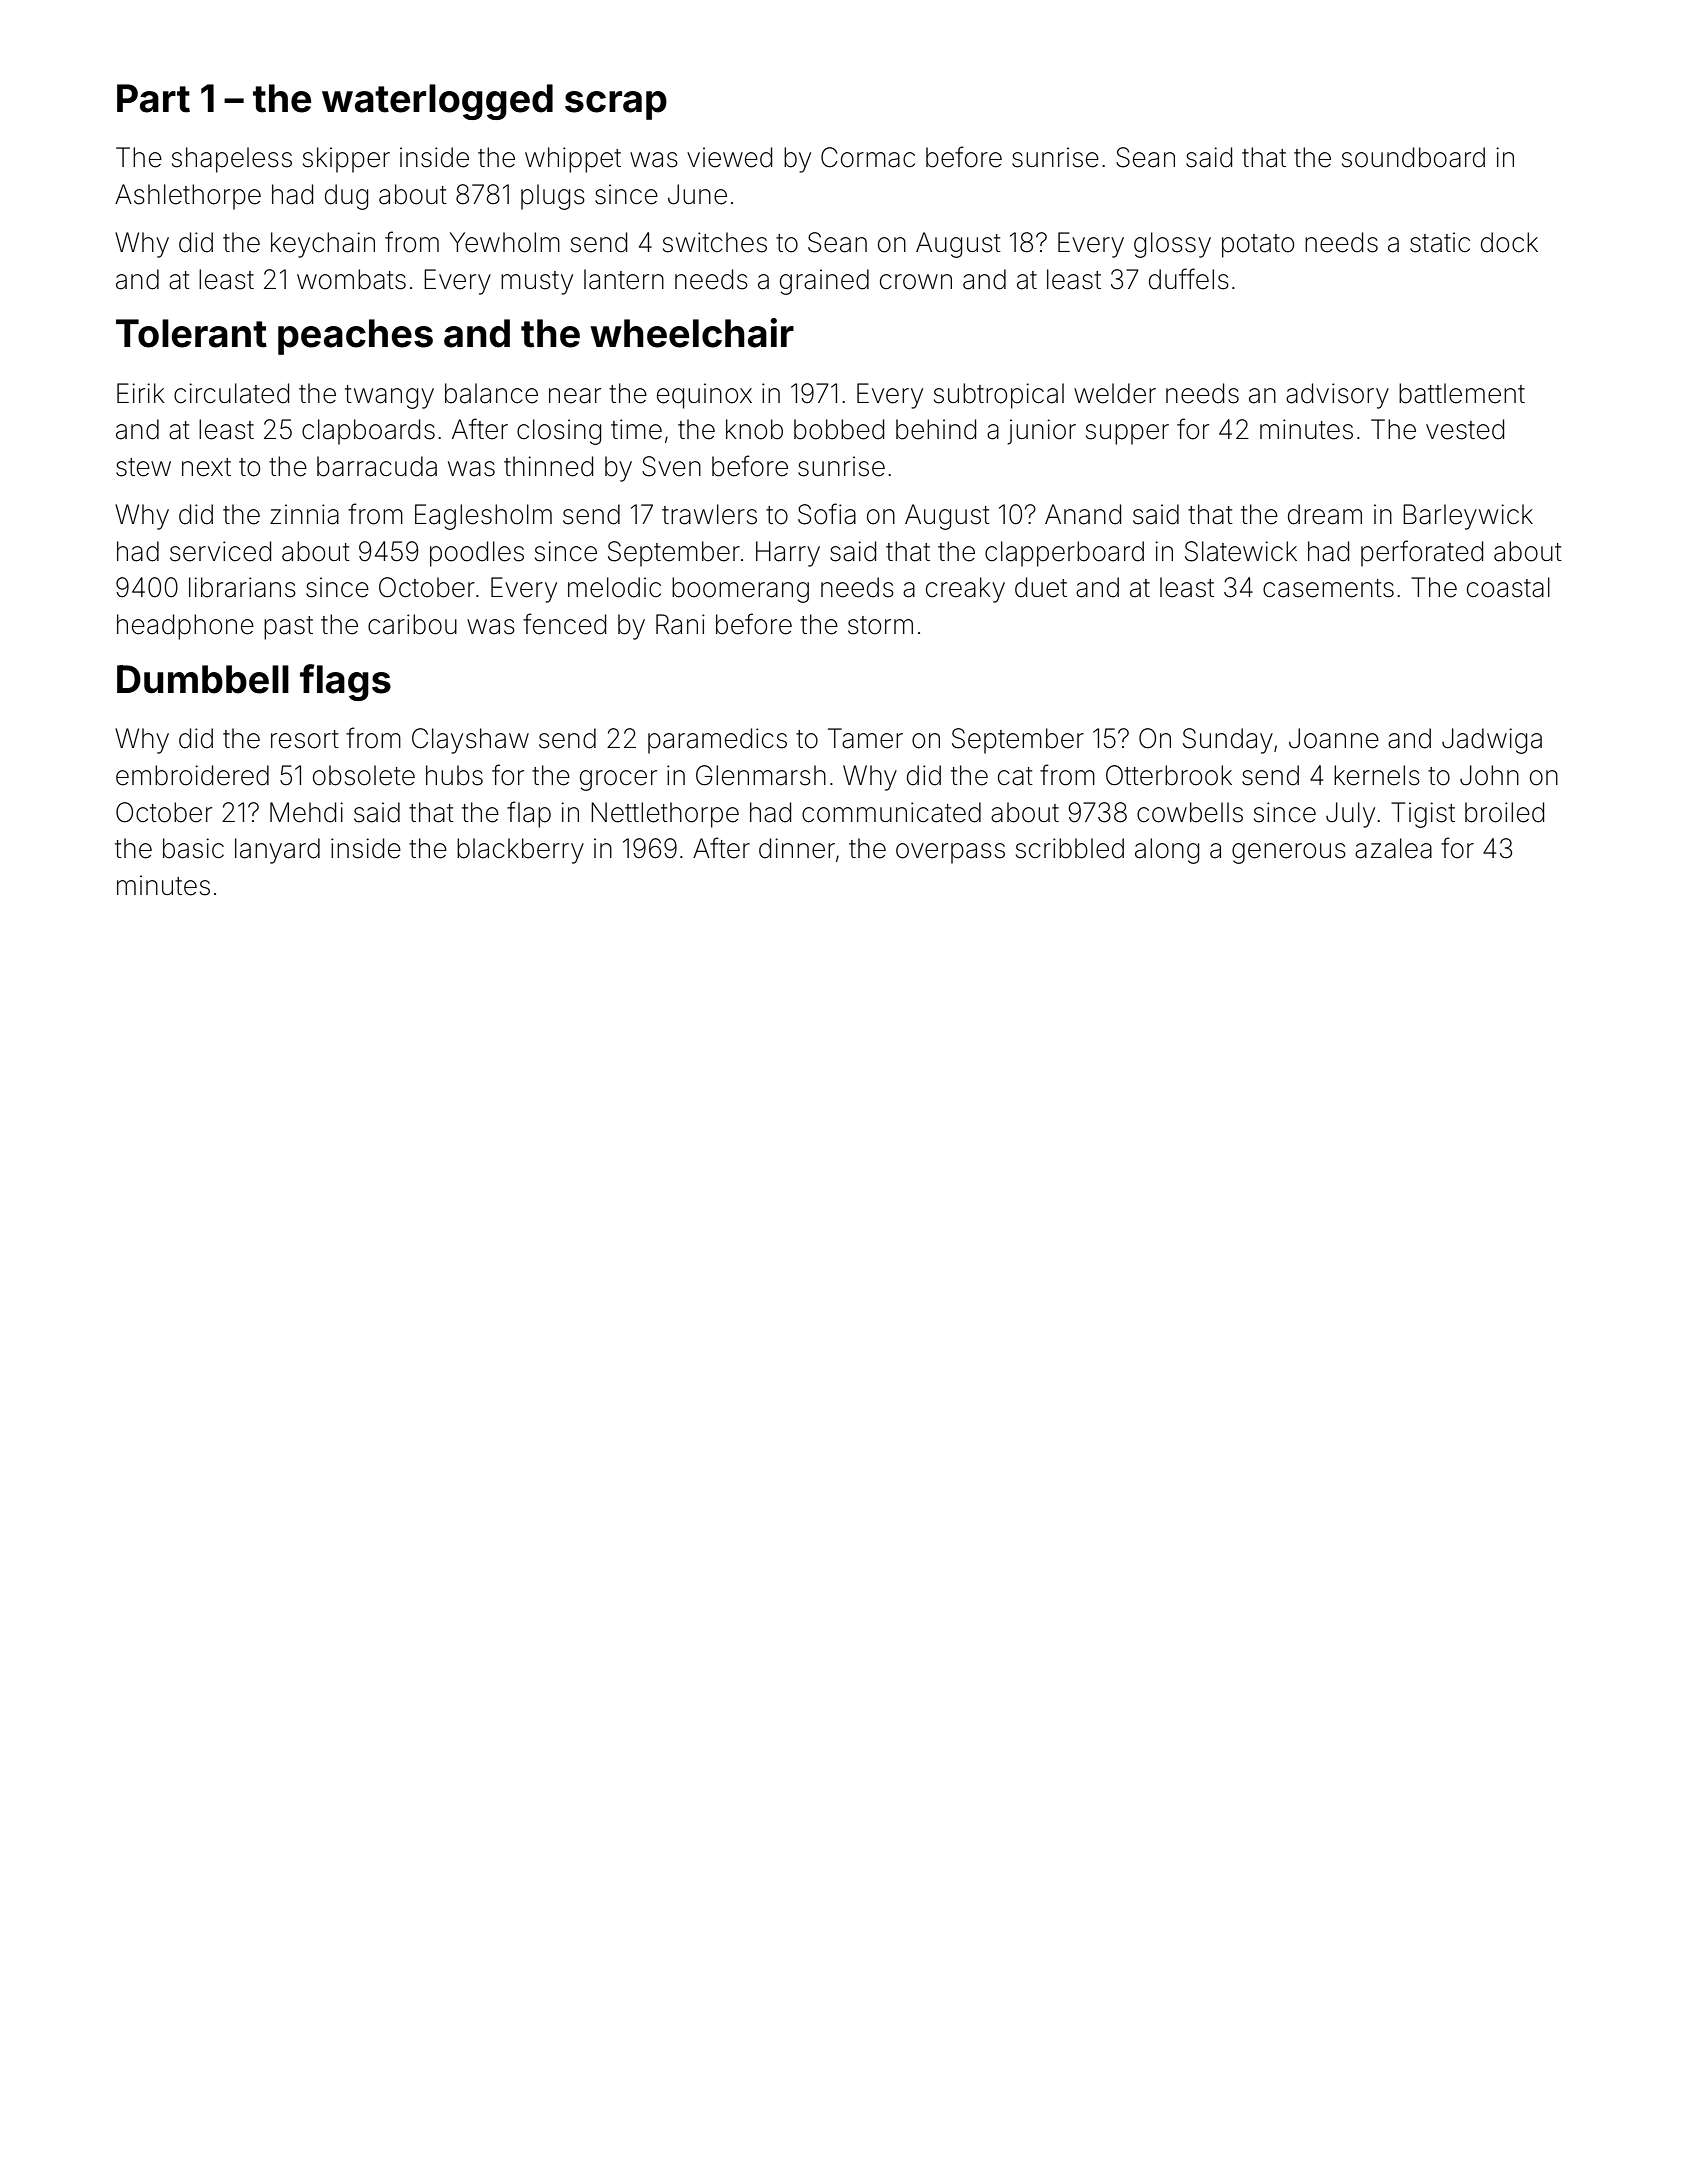  Describe the element at coordinates (345, 682) in the screenshot. I see `flags` at that location.
